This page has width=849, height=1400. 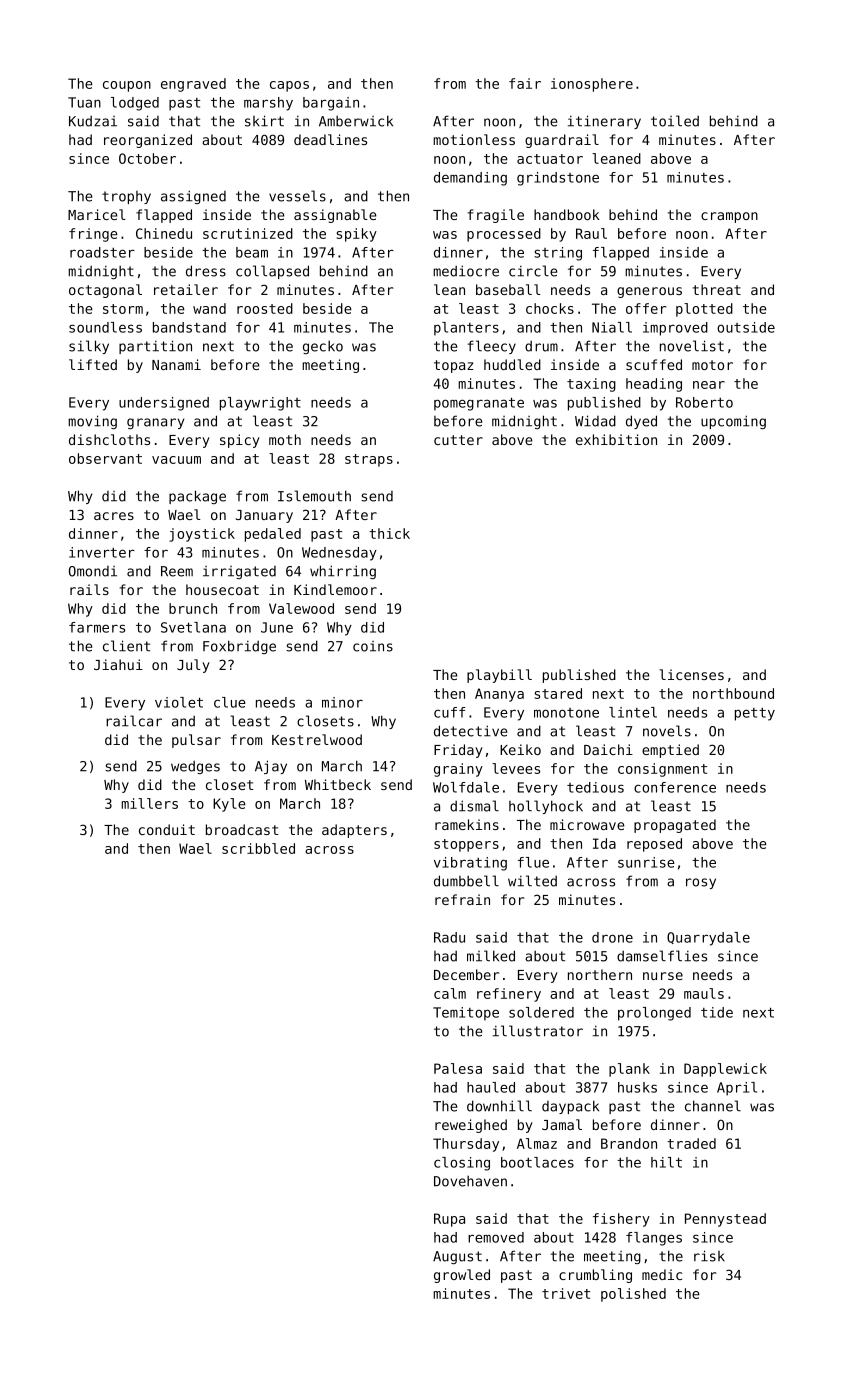 What do you see at coordinates (462, 1276) in the page?
I see `growled` at bounding box center [462, 1276].
